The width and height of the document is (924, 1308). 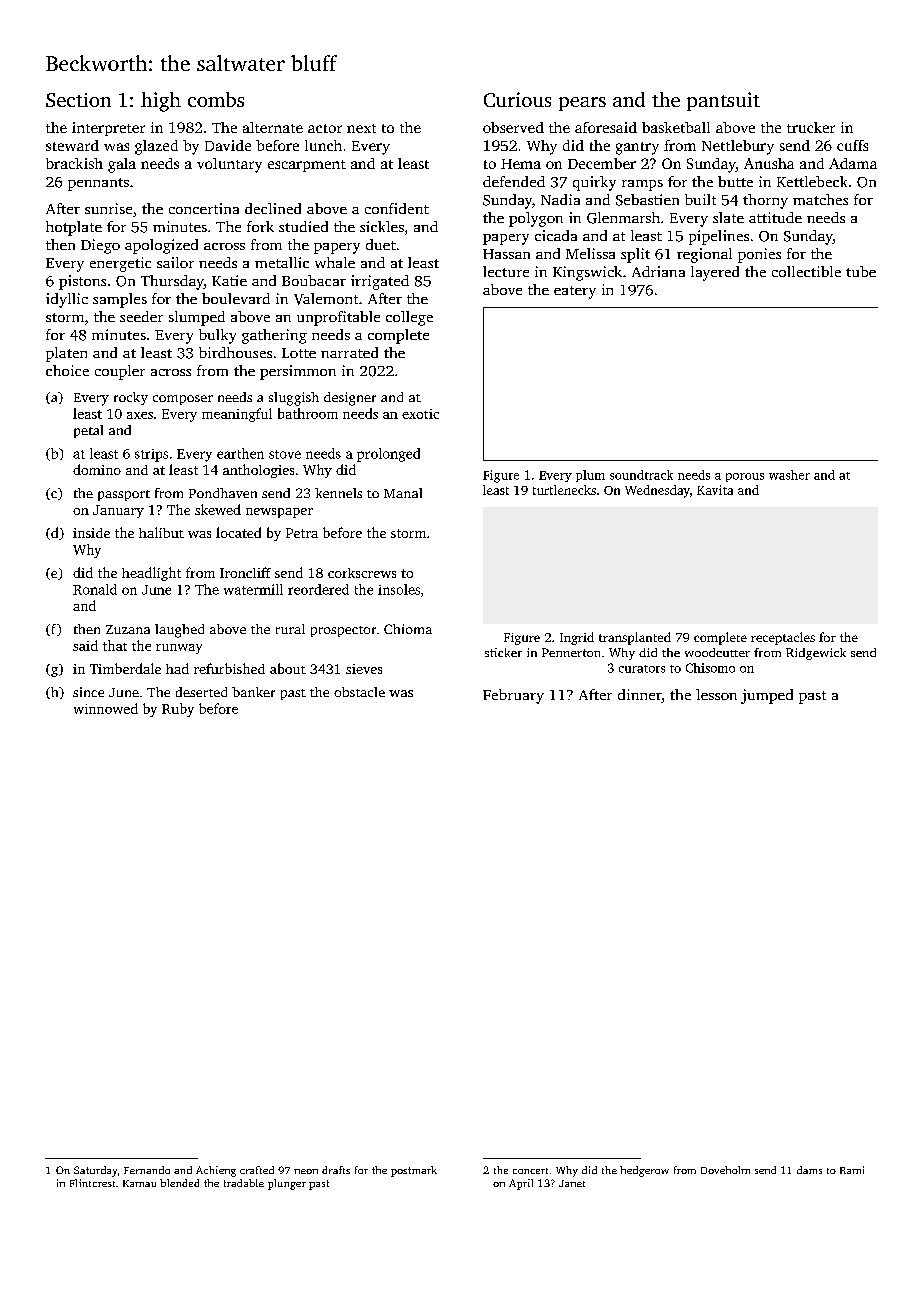 I want to click on hotplate, so click(x=74, y=228).
